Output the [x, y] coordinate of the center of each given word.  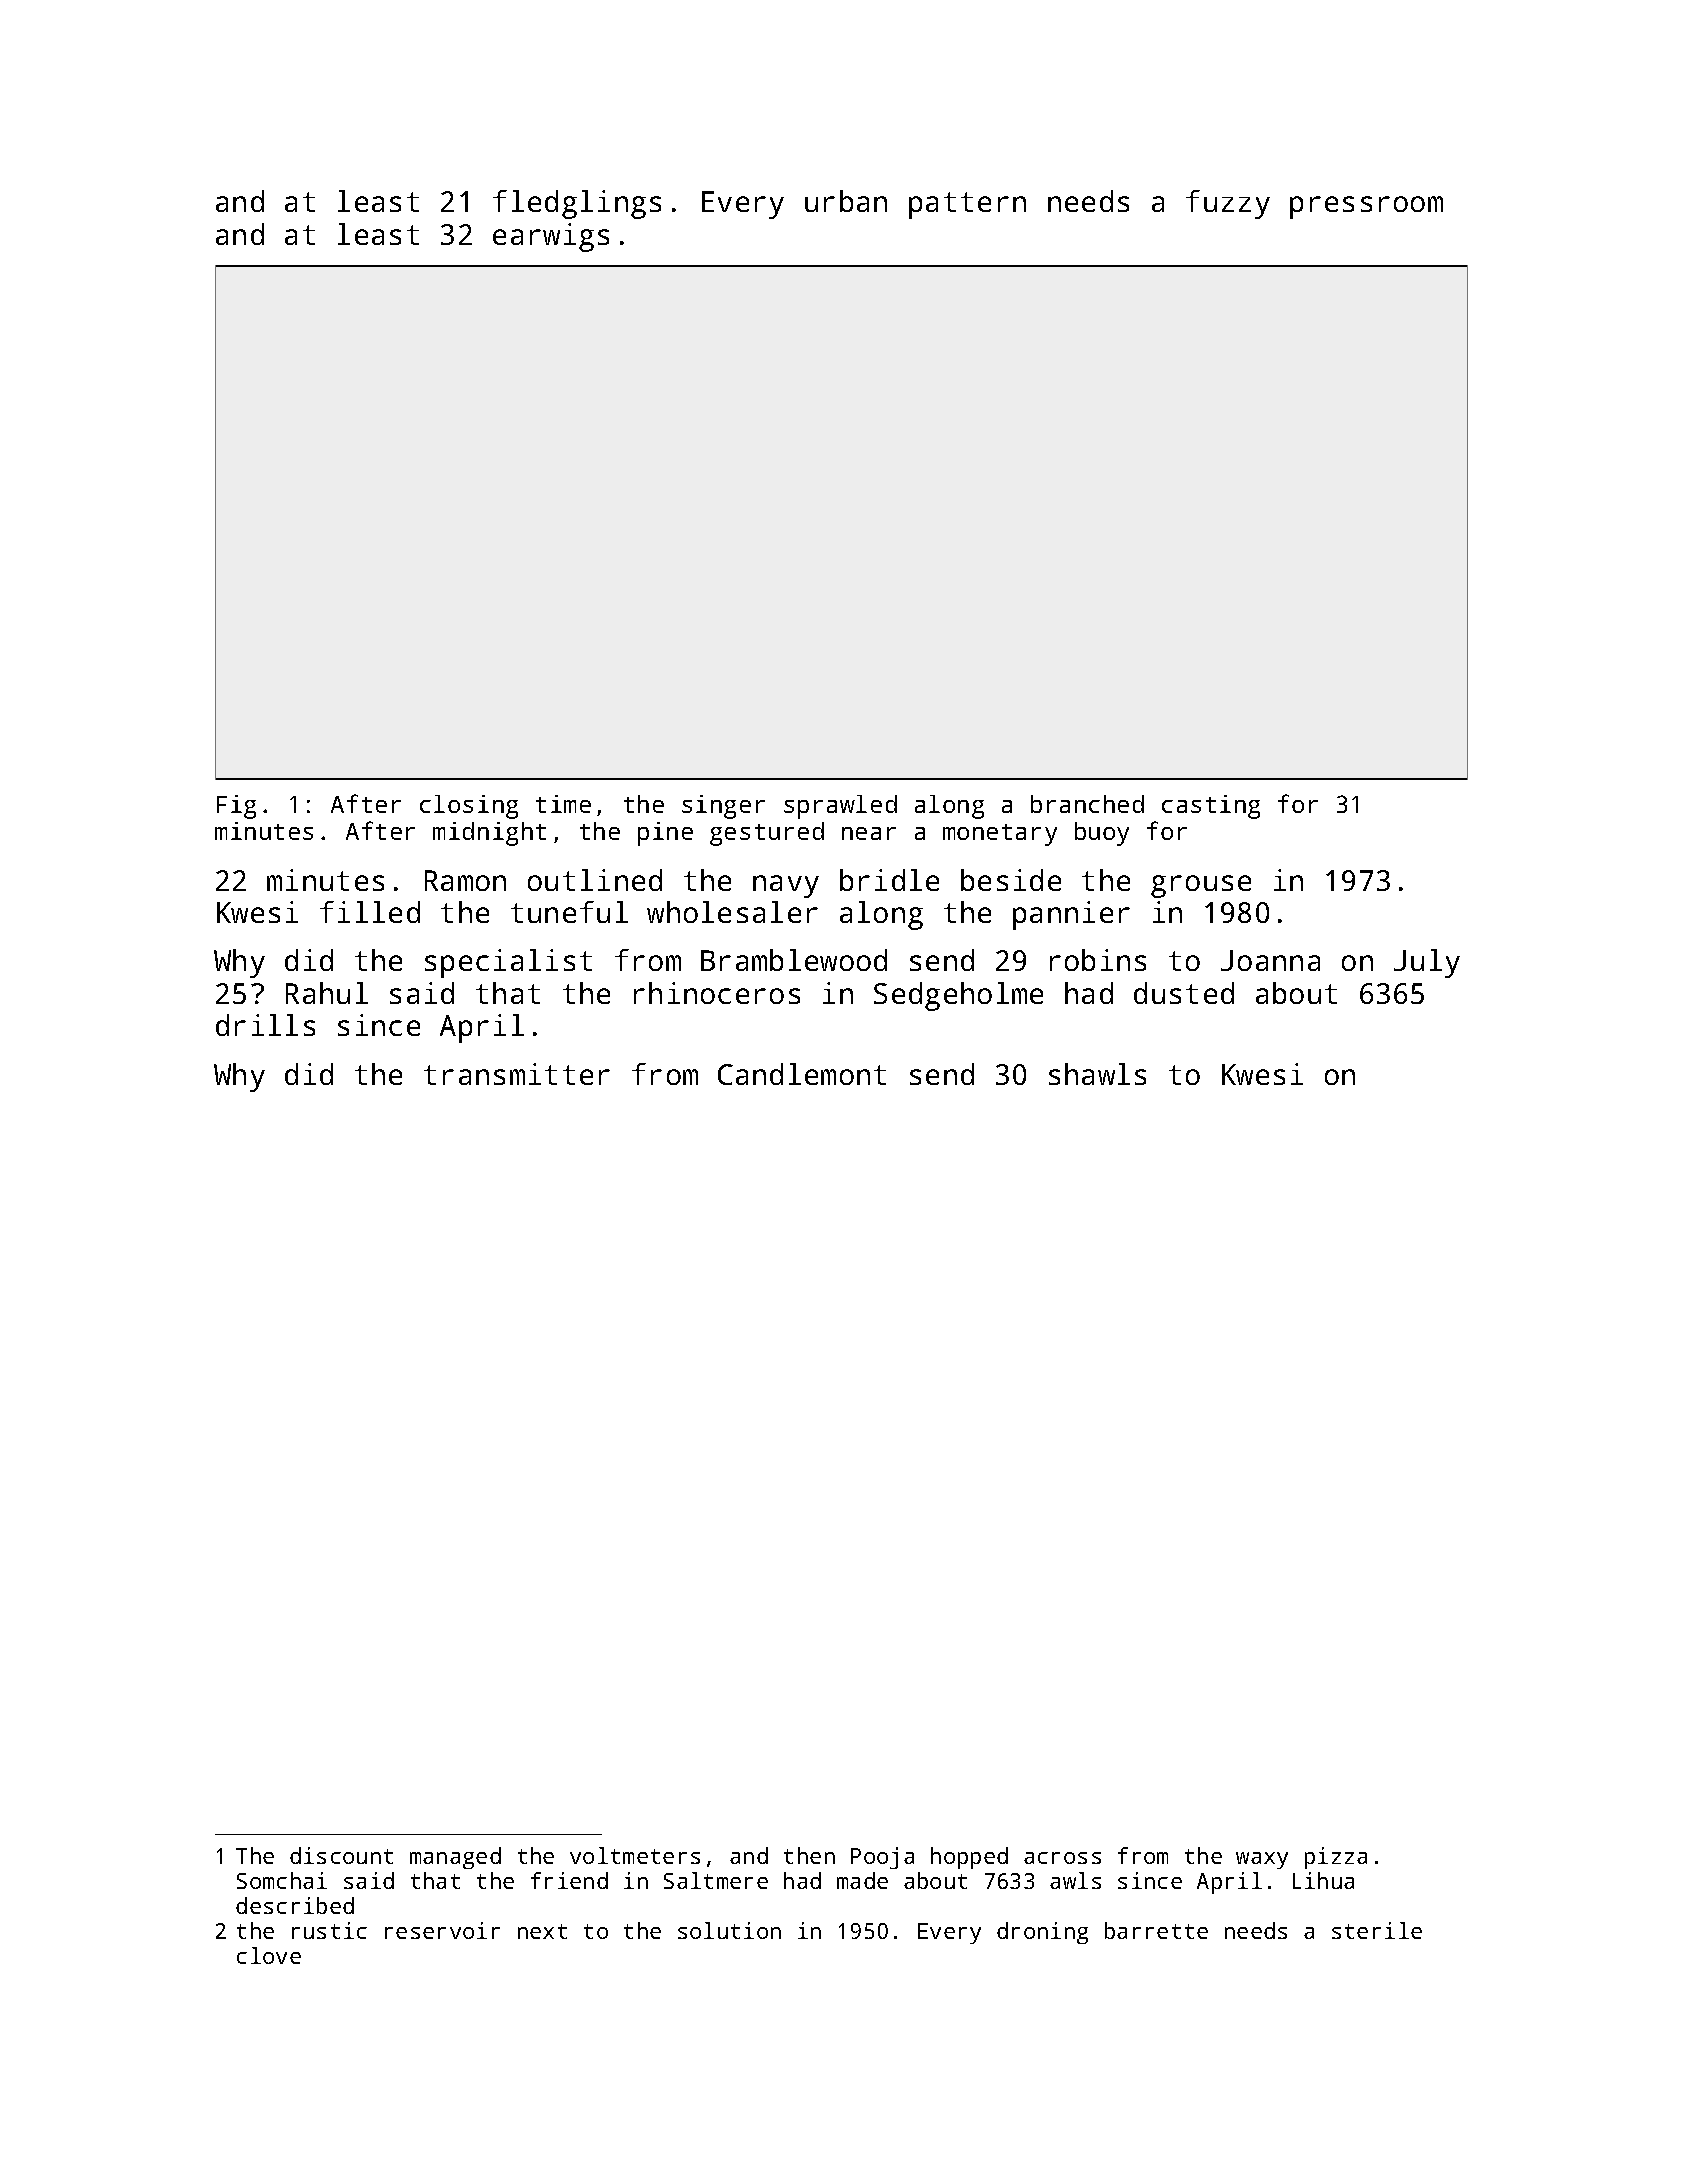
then [809, 1855]
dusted [1184, 993]
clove [269, 1955]
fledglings [577, 204]
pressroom [1366, 207]
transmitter [517, 1074]
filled [370, 912]
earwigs [551, 237]
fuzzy [1228, 204]
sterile [1377, 1930]
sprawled [840, 807]
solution [729, 1930]
